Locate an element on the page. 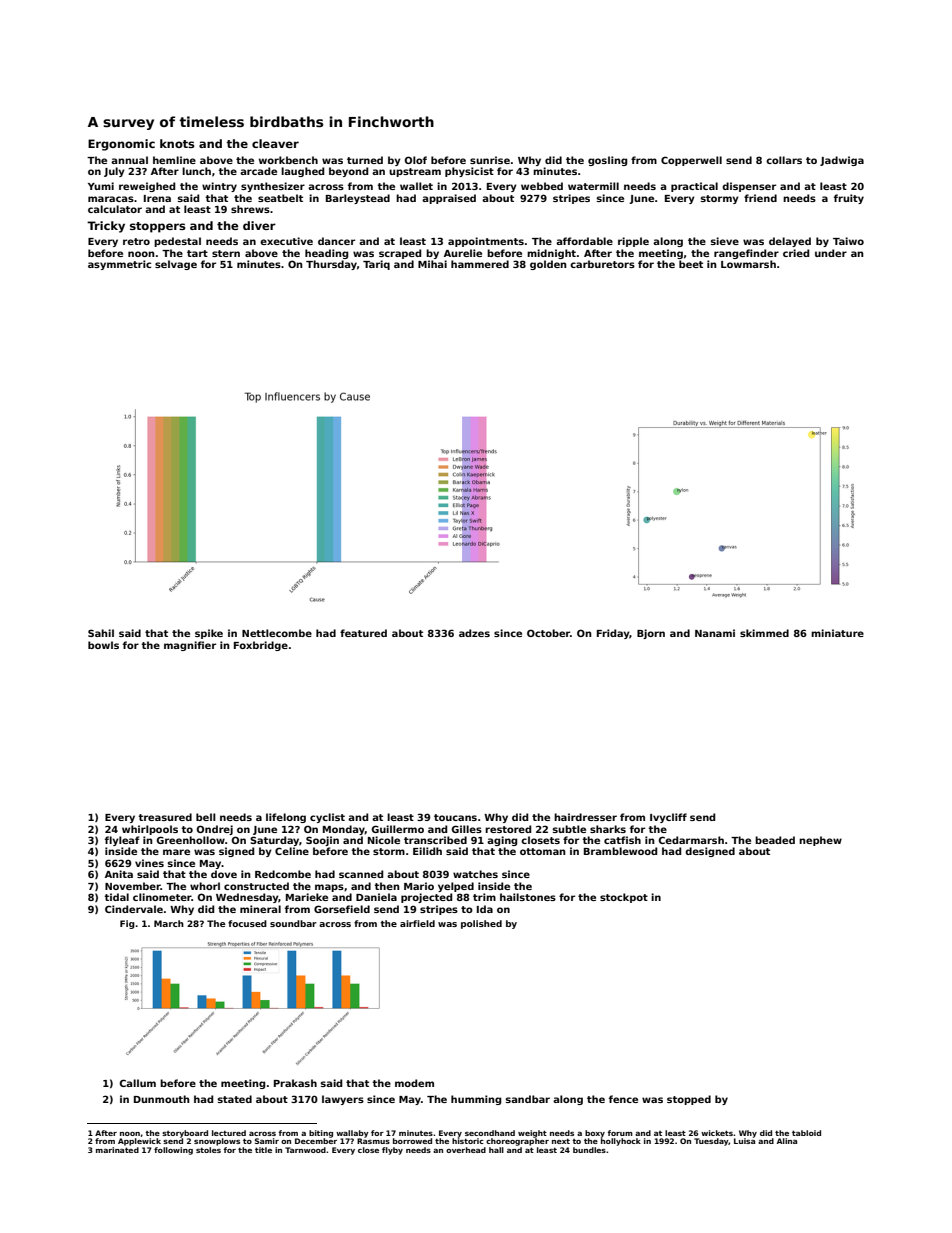 The height and width of the image is (1233, 952). stated is located at coordinates (235, 1099).
